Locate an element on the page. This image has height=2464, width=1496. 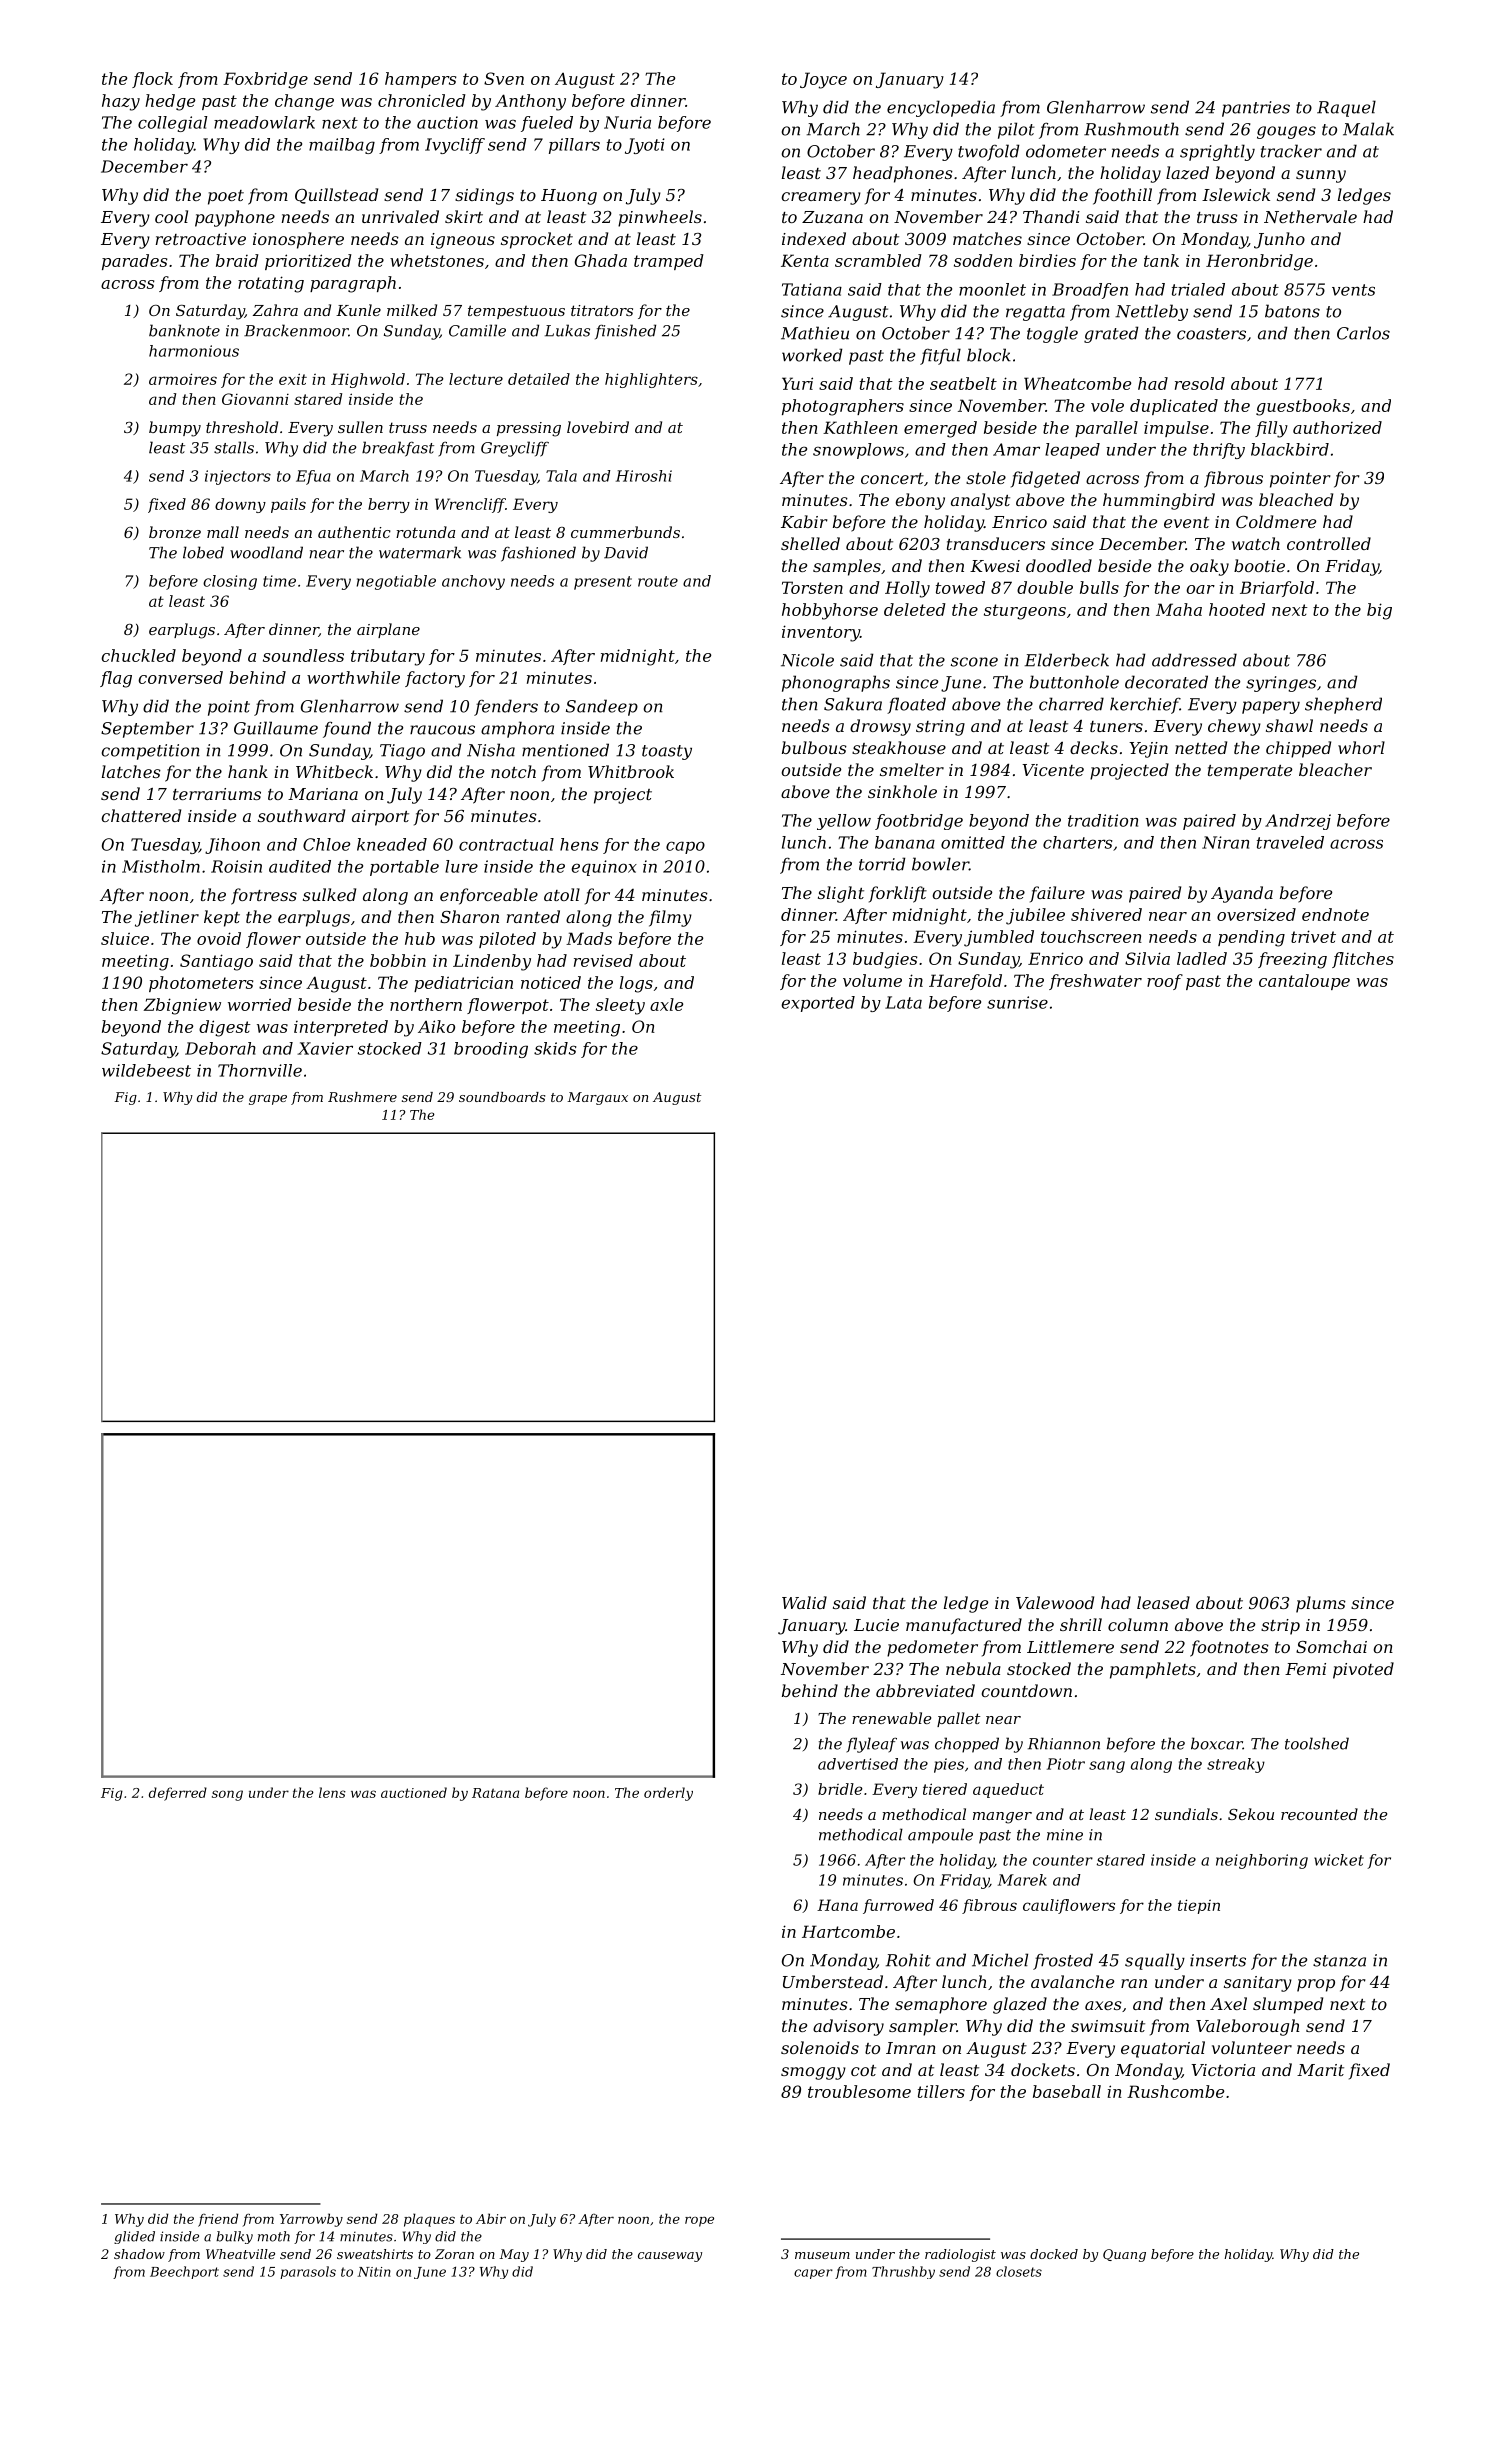
caper is located at coordinates (813, 2274).
